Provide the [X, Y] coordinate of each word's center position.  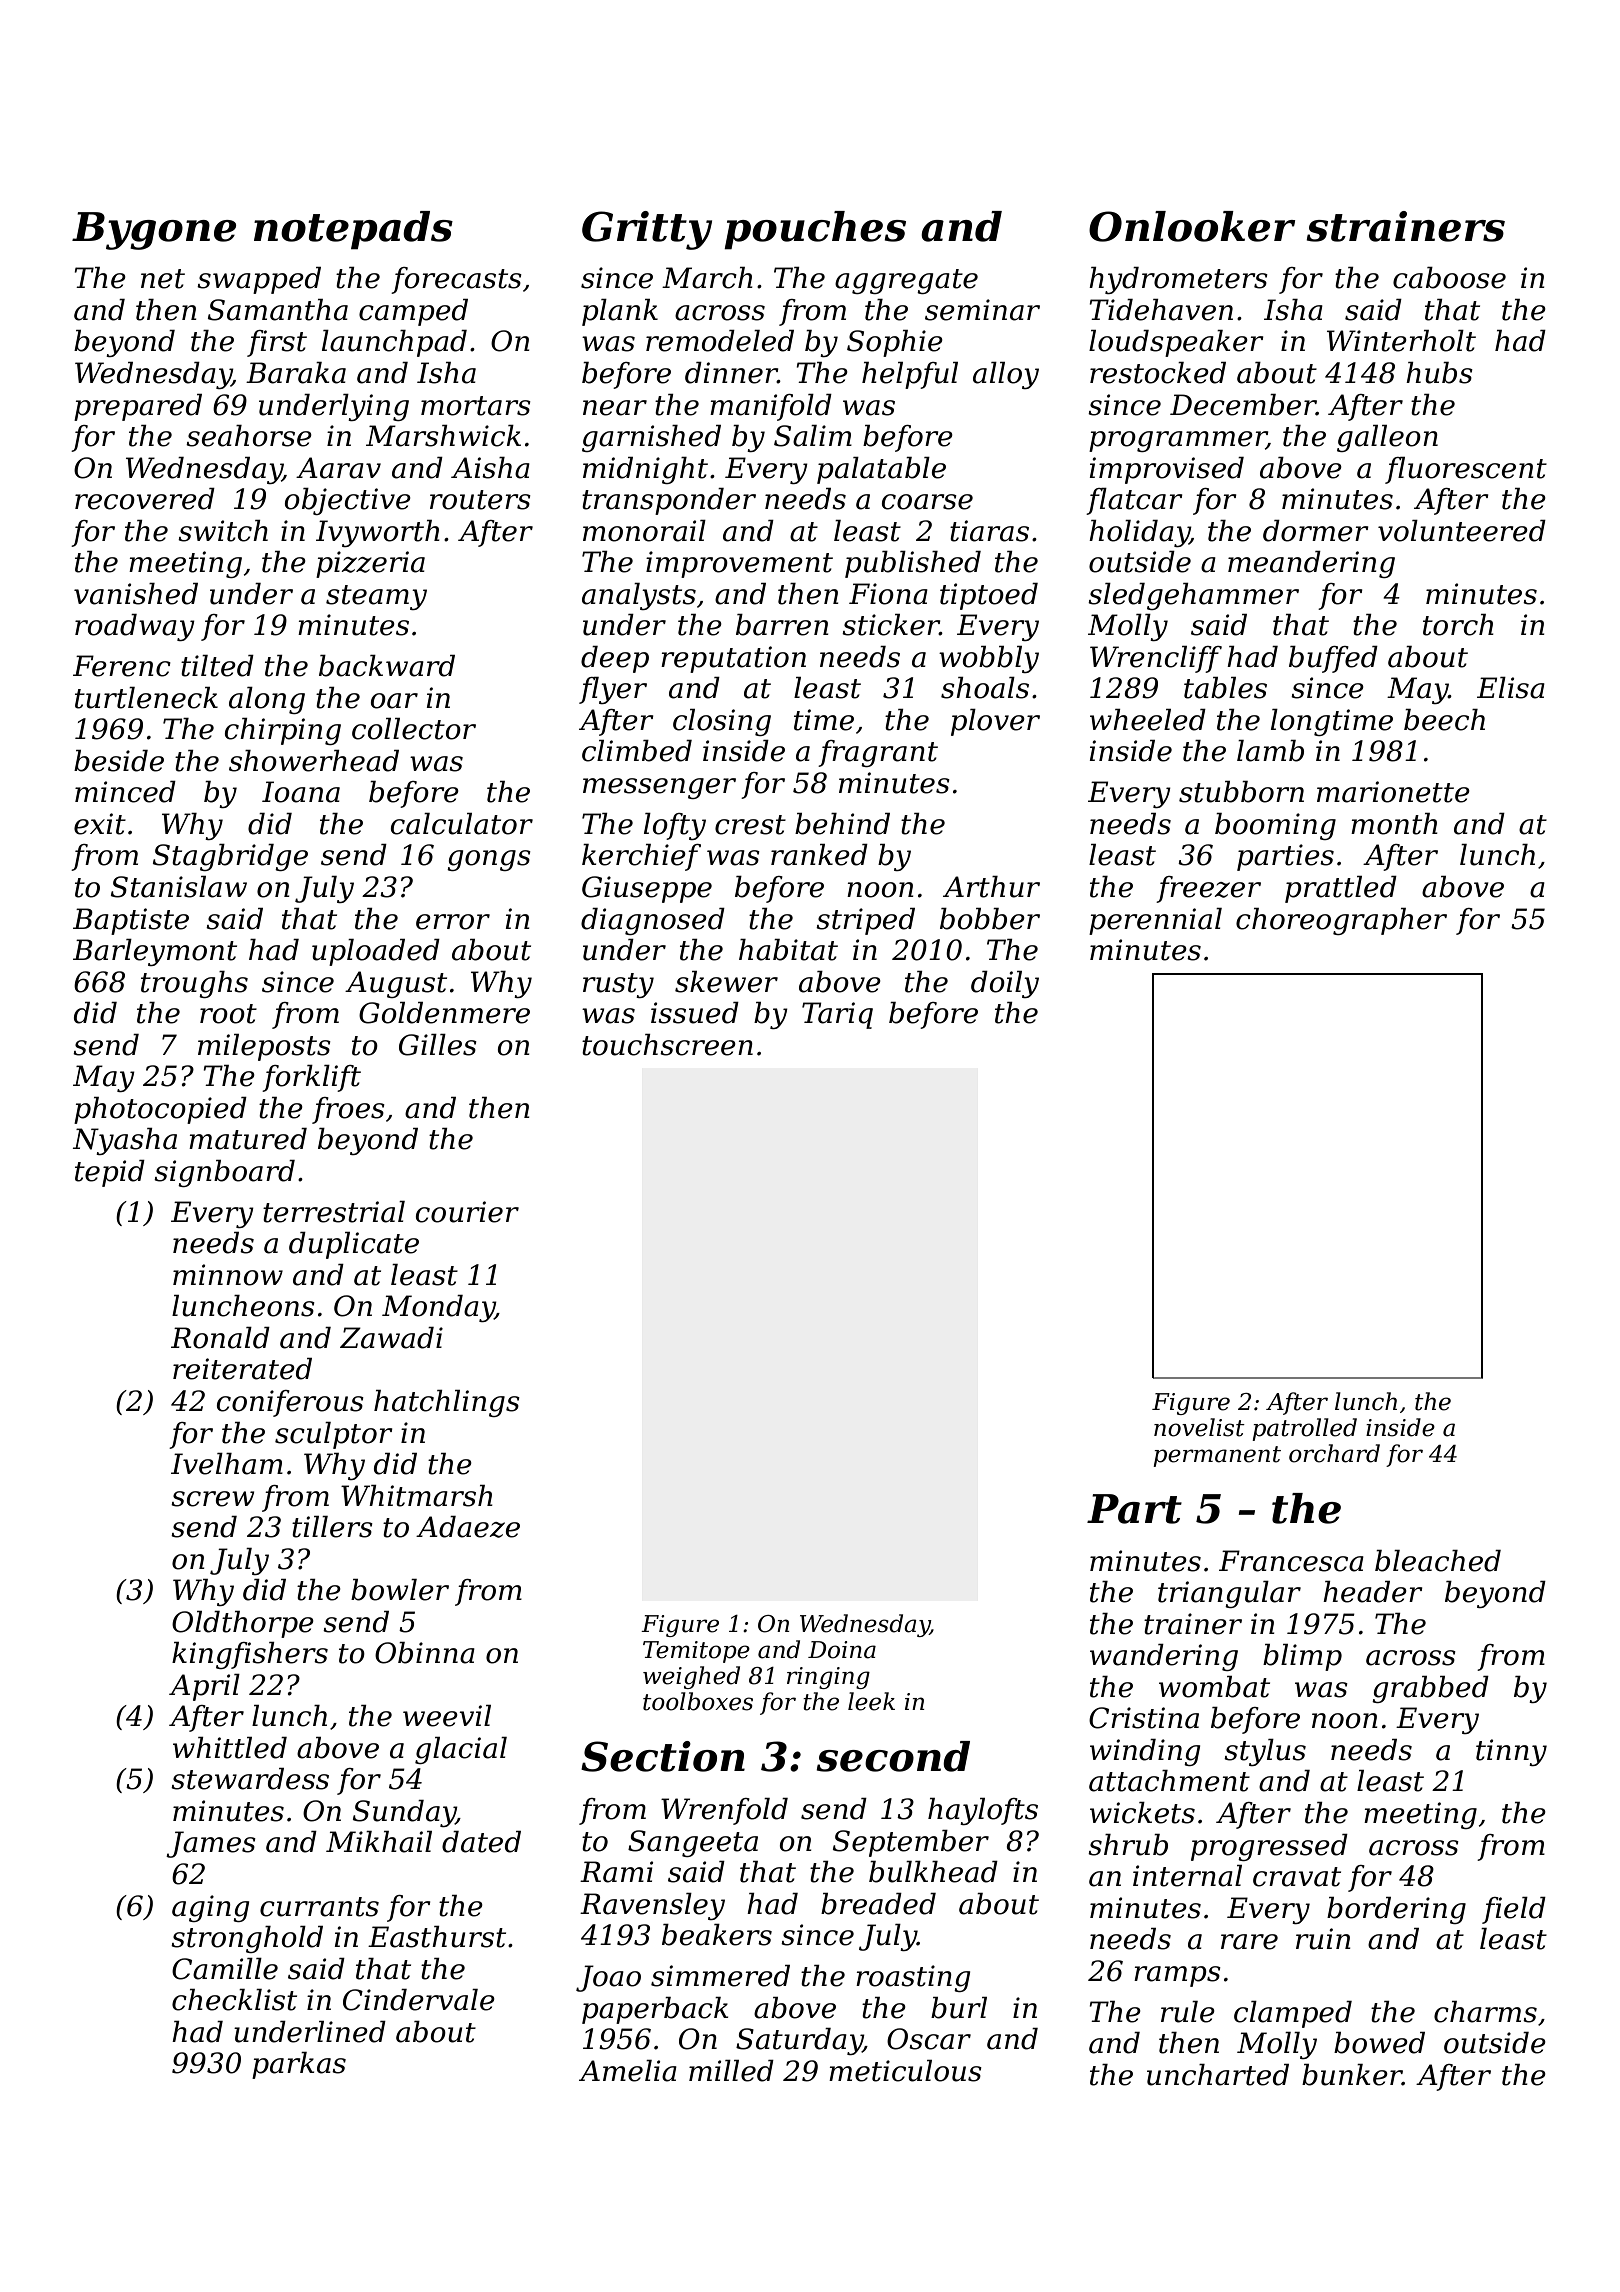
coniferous [290, 1403]
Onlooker [1192, 226]
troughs [194, 984]
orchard [1334, 1453]
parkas [299, 2065]
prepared [138, 407]
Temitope [696, 1652]
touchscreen [667, 1045]
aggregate [906, 281]
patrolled [1304, 1429]
